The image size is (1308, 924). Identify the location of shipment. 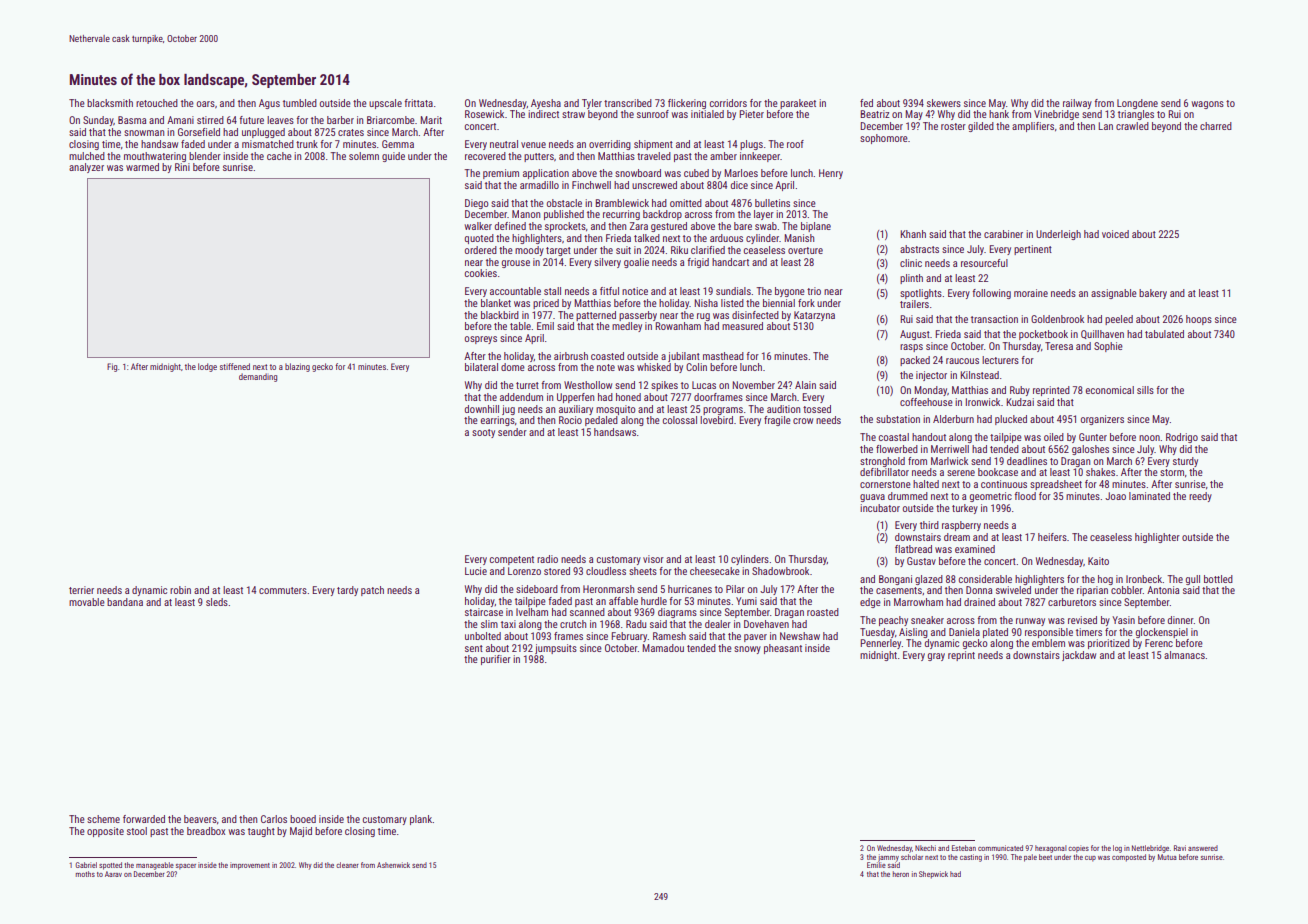
(653, 145).
